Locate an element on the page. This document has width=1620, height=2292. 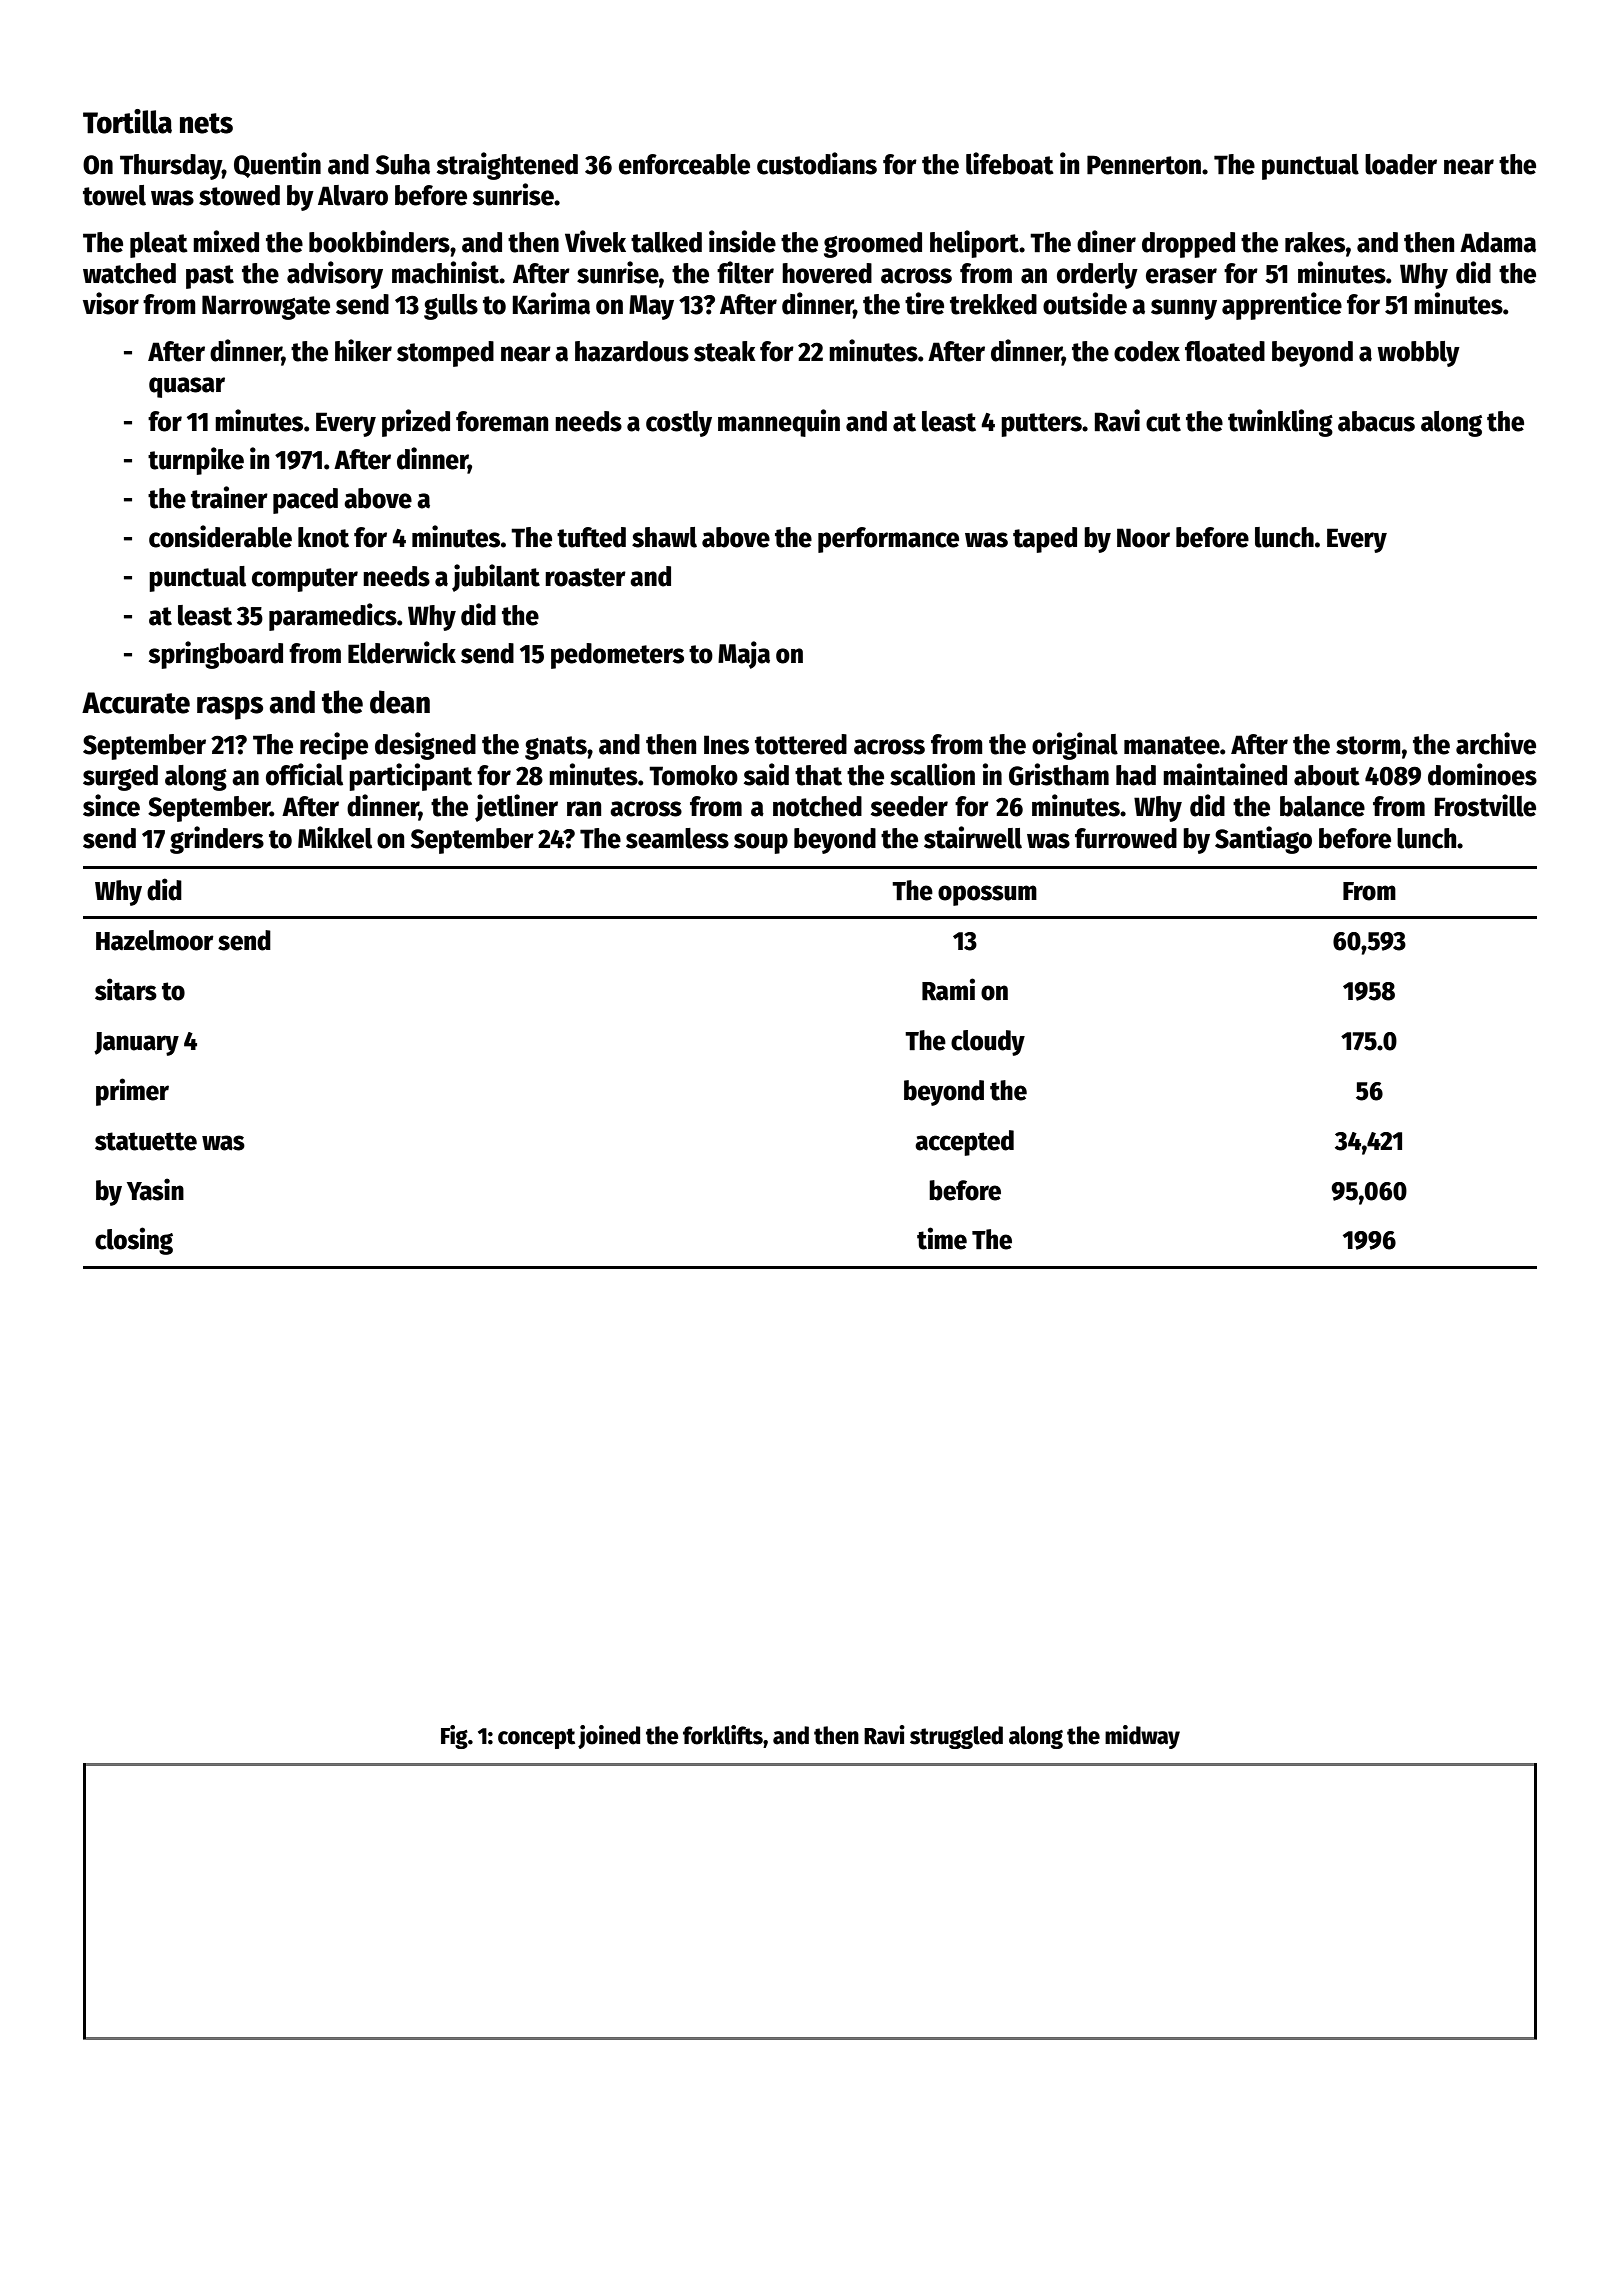
accepted is located at coordinates (964, 1143).
